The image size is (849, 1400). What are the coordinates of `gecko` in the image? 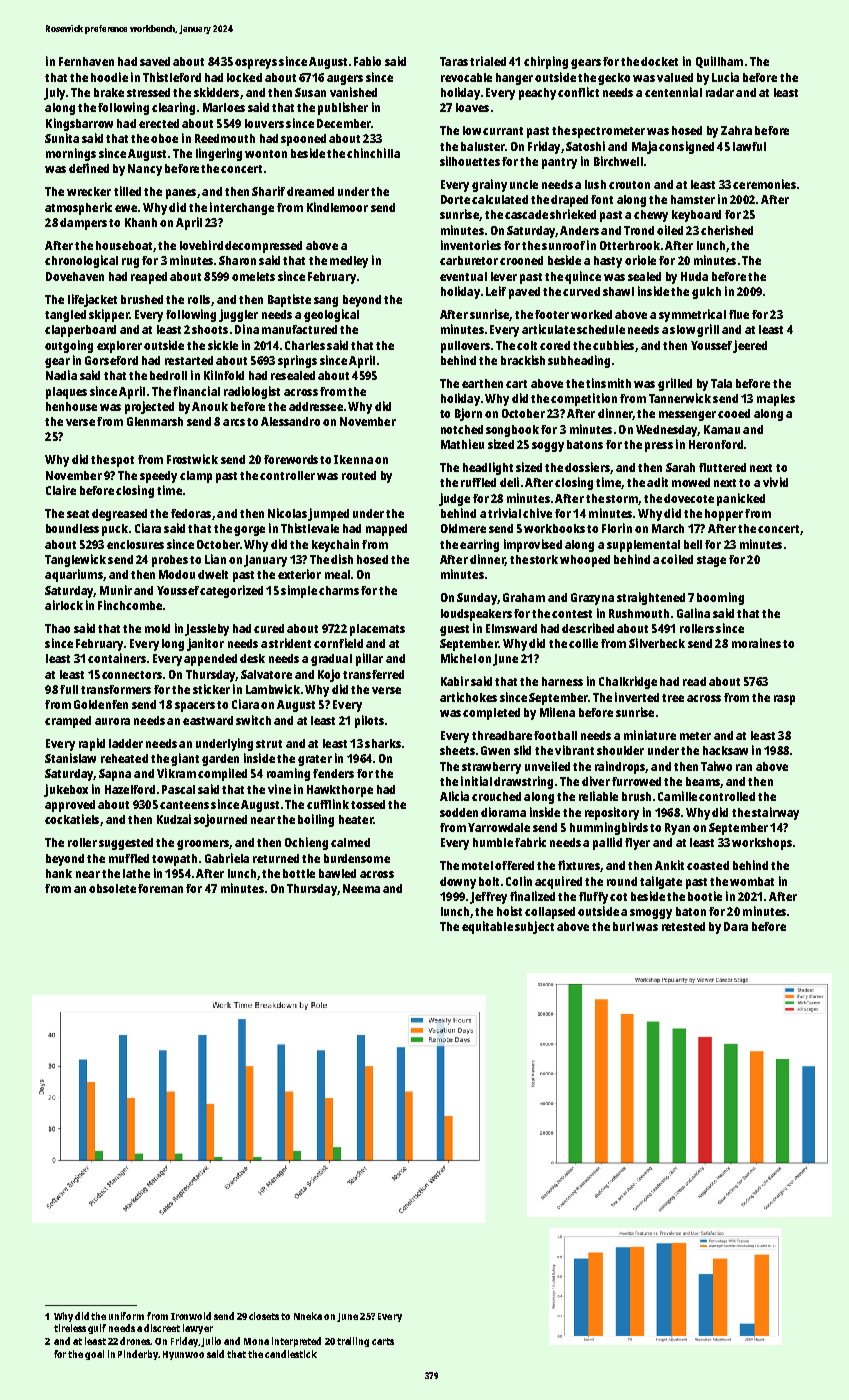 It's located at (614, 79).
